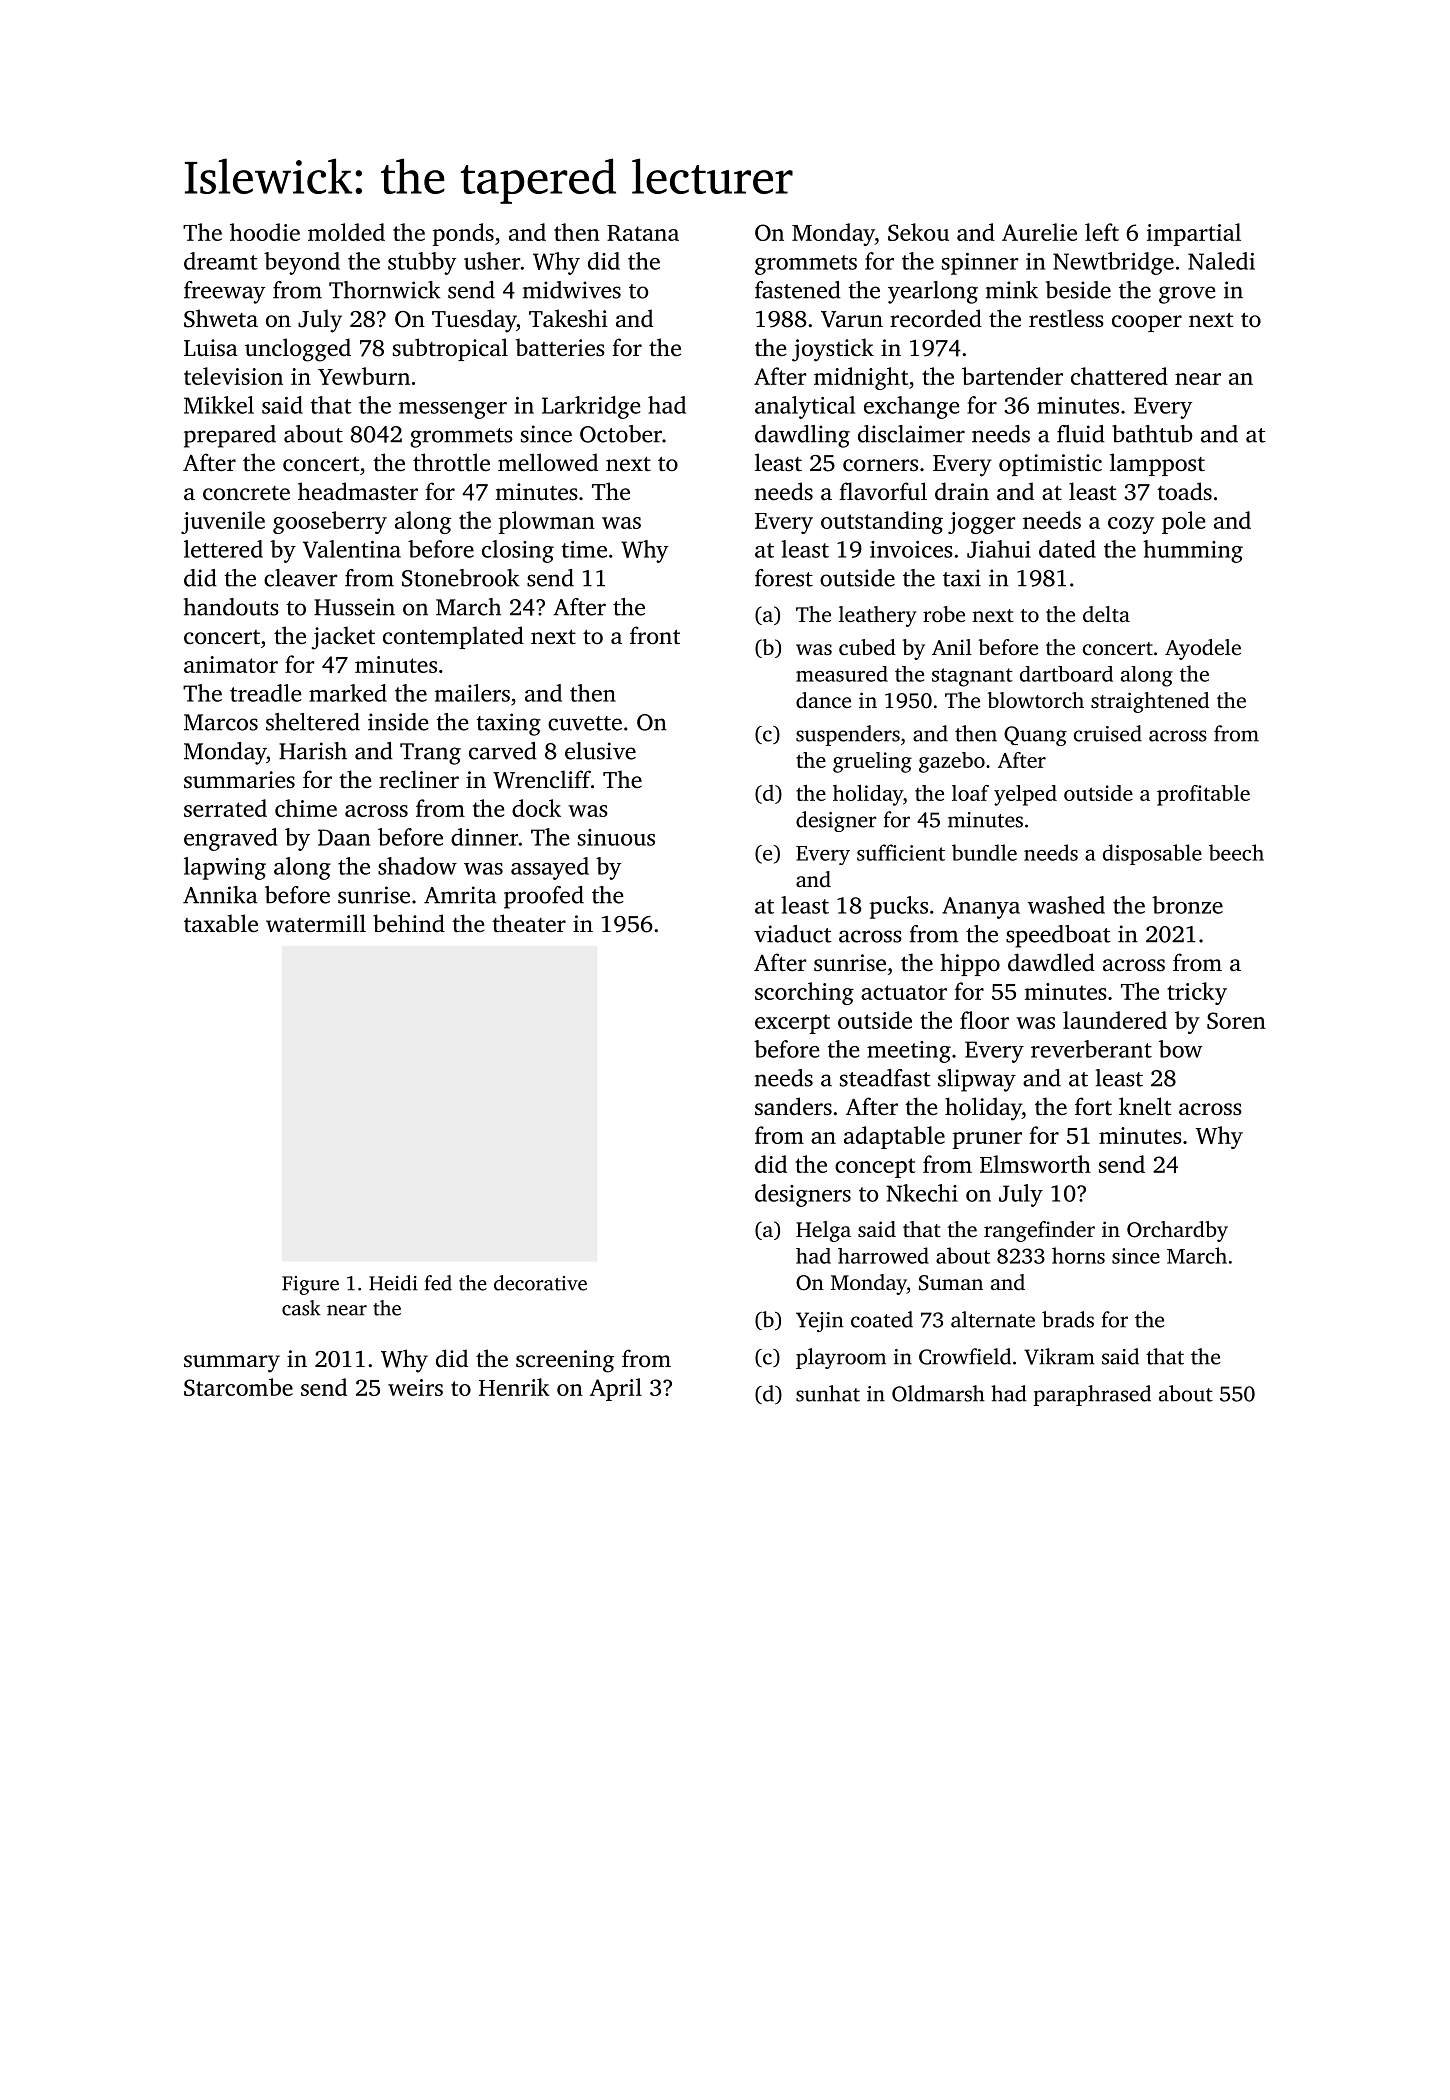  What do you see at coordinates (793, 934) in the document?
I see `viaduct` at bounding box center [793, 934].
